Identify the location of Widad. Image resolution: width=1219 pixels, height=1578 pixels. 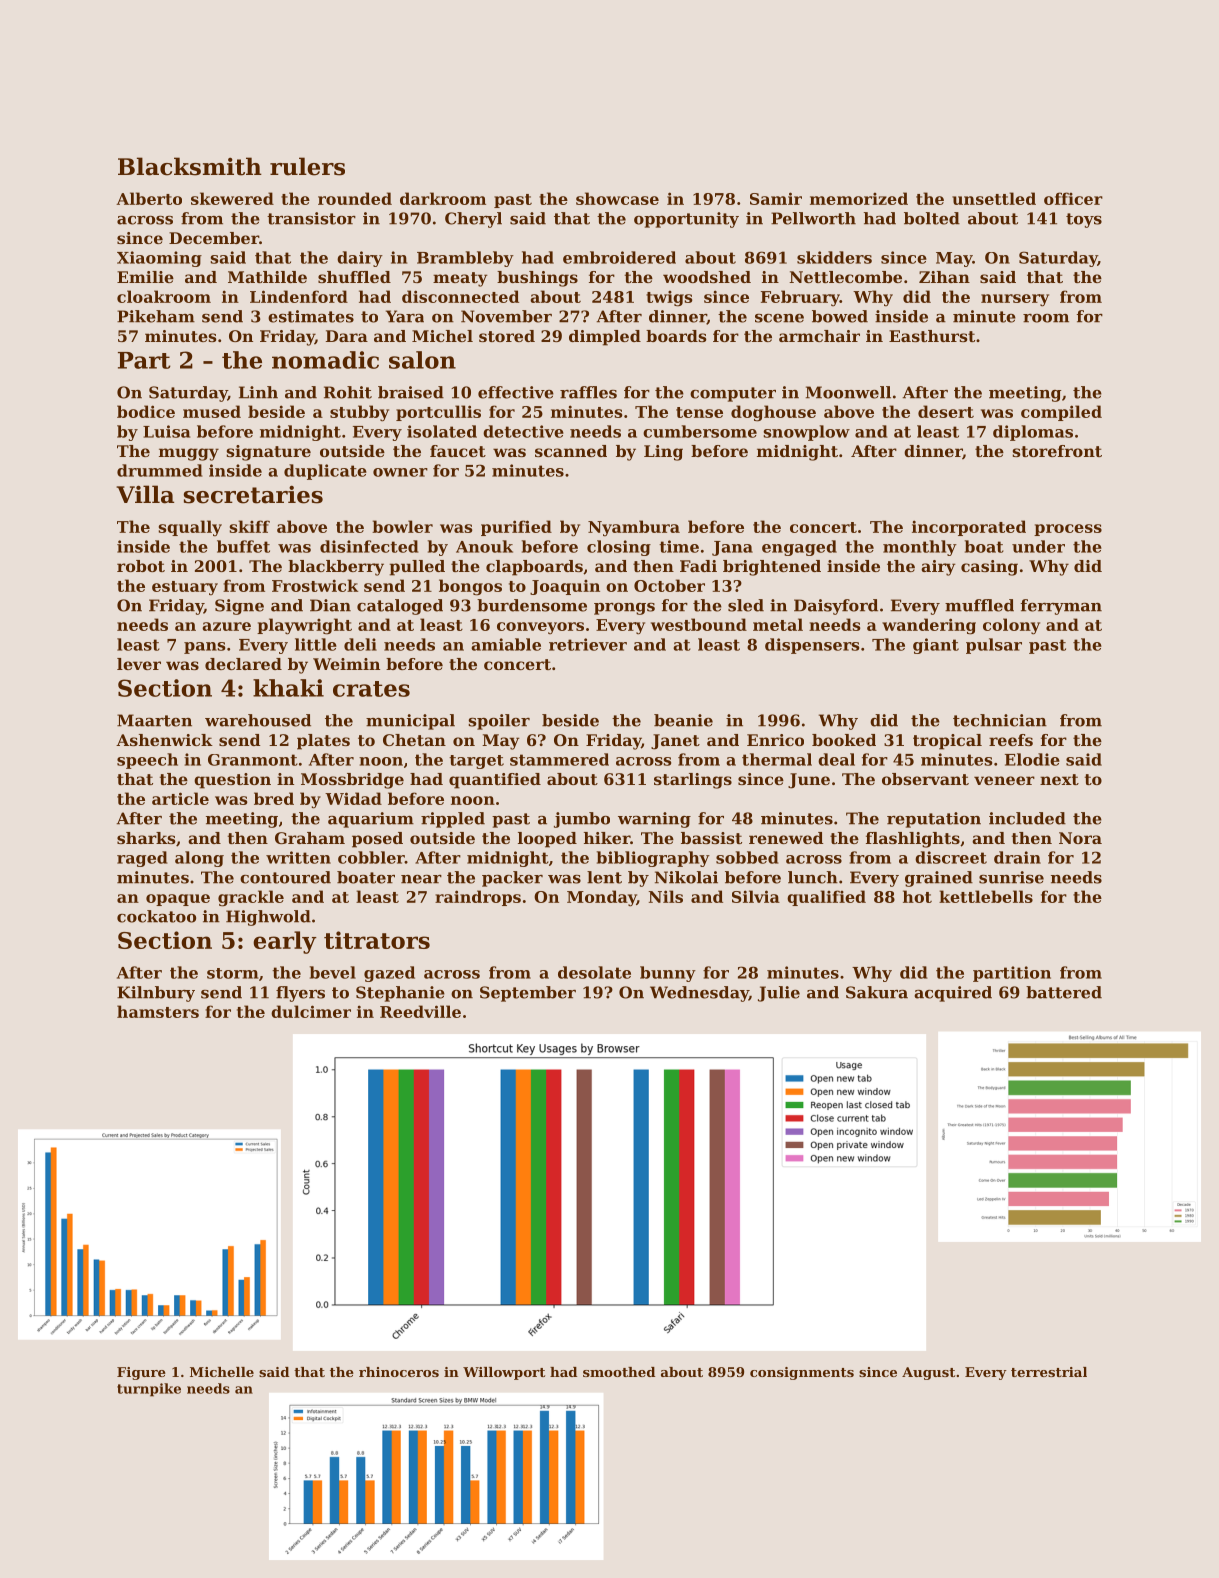
(353, 798).
